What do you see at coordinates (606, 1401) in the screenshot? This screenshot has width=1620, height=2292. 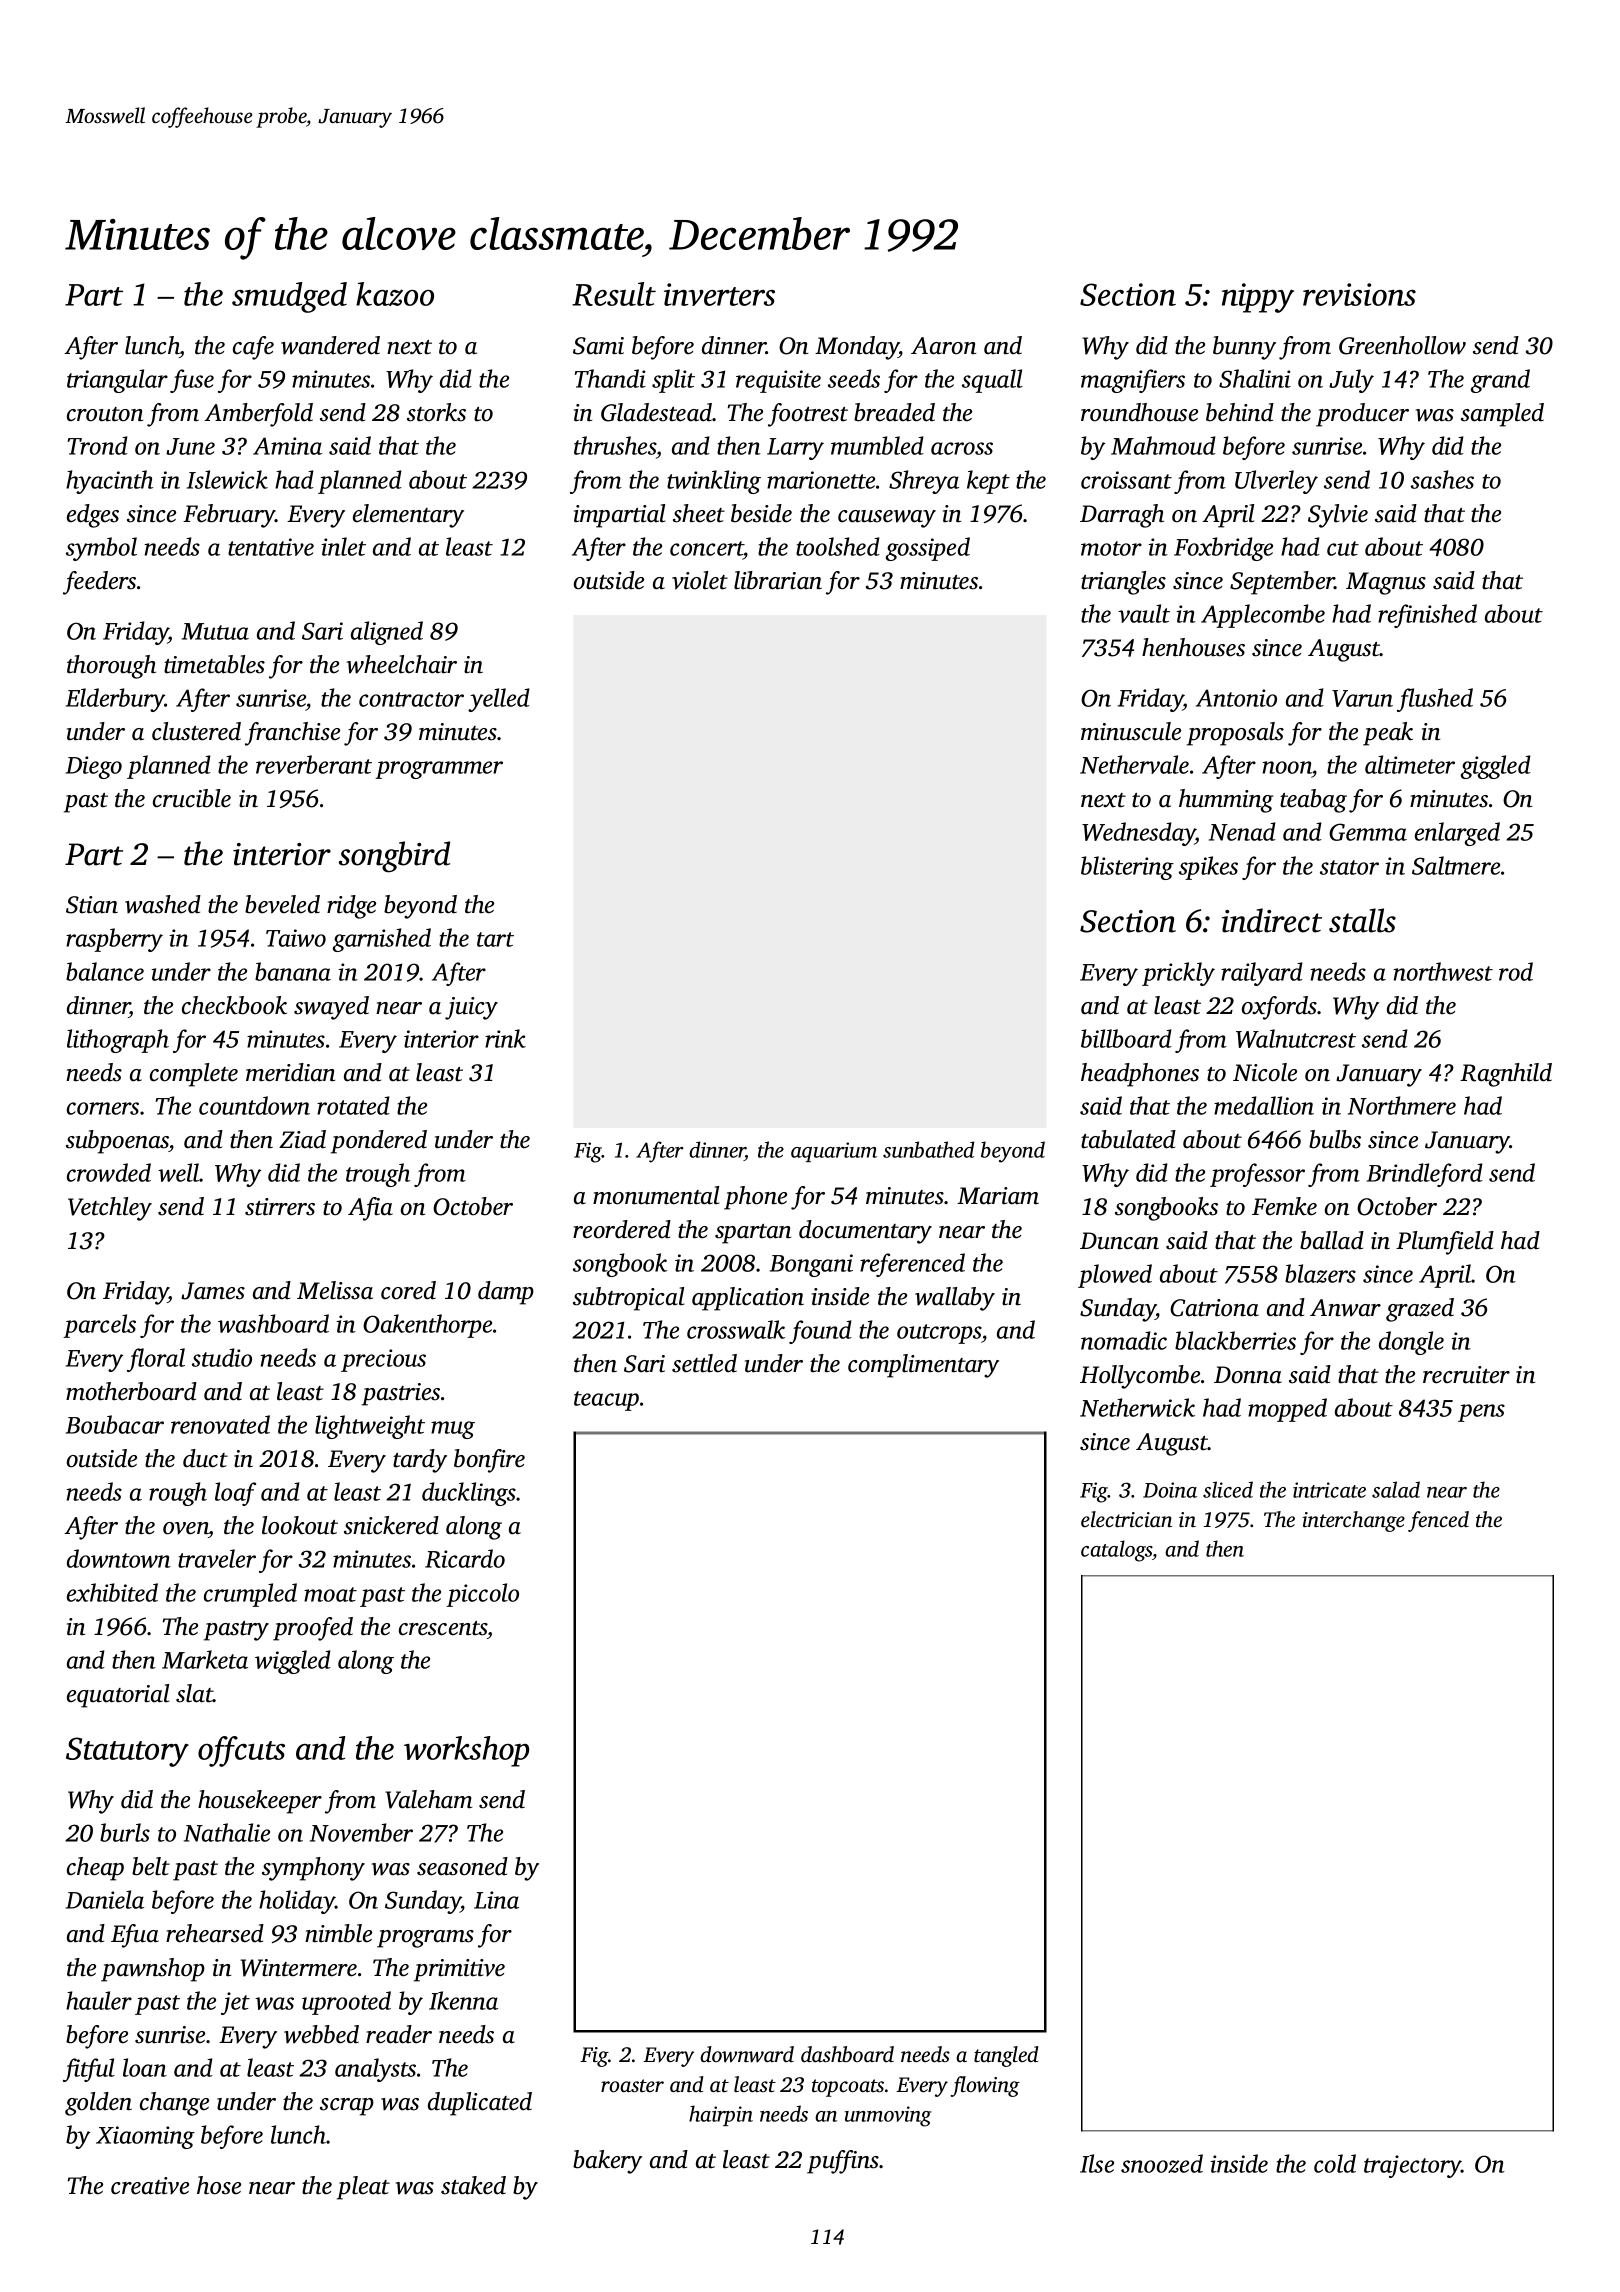 I see `teacup` at bounding box center [606, 1401].
